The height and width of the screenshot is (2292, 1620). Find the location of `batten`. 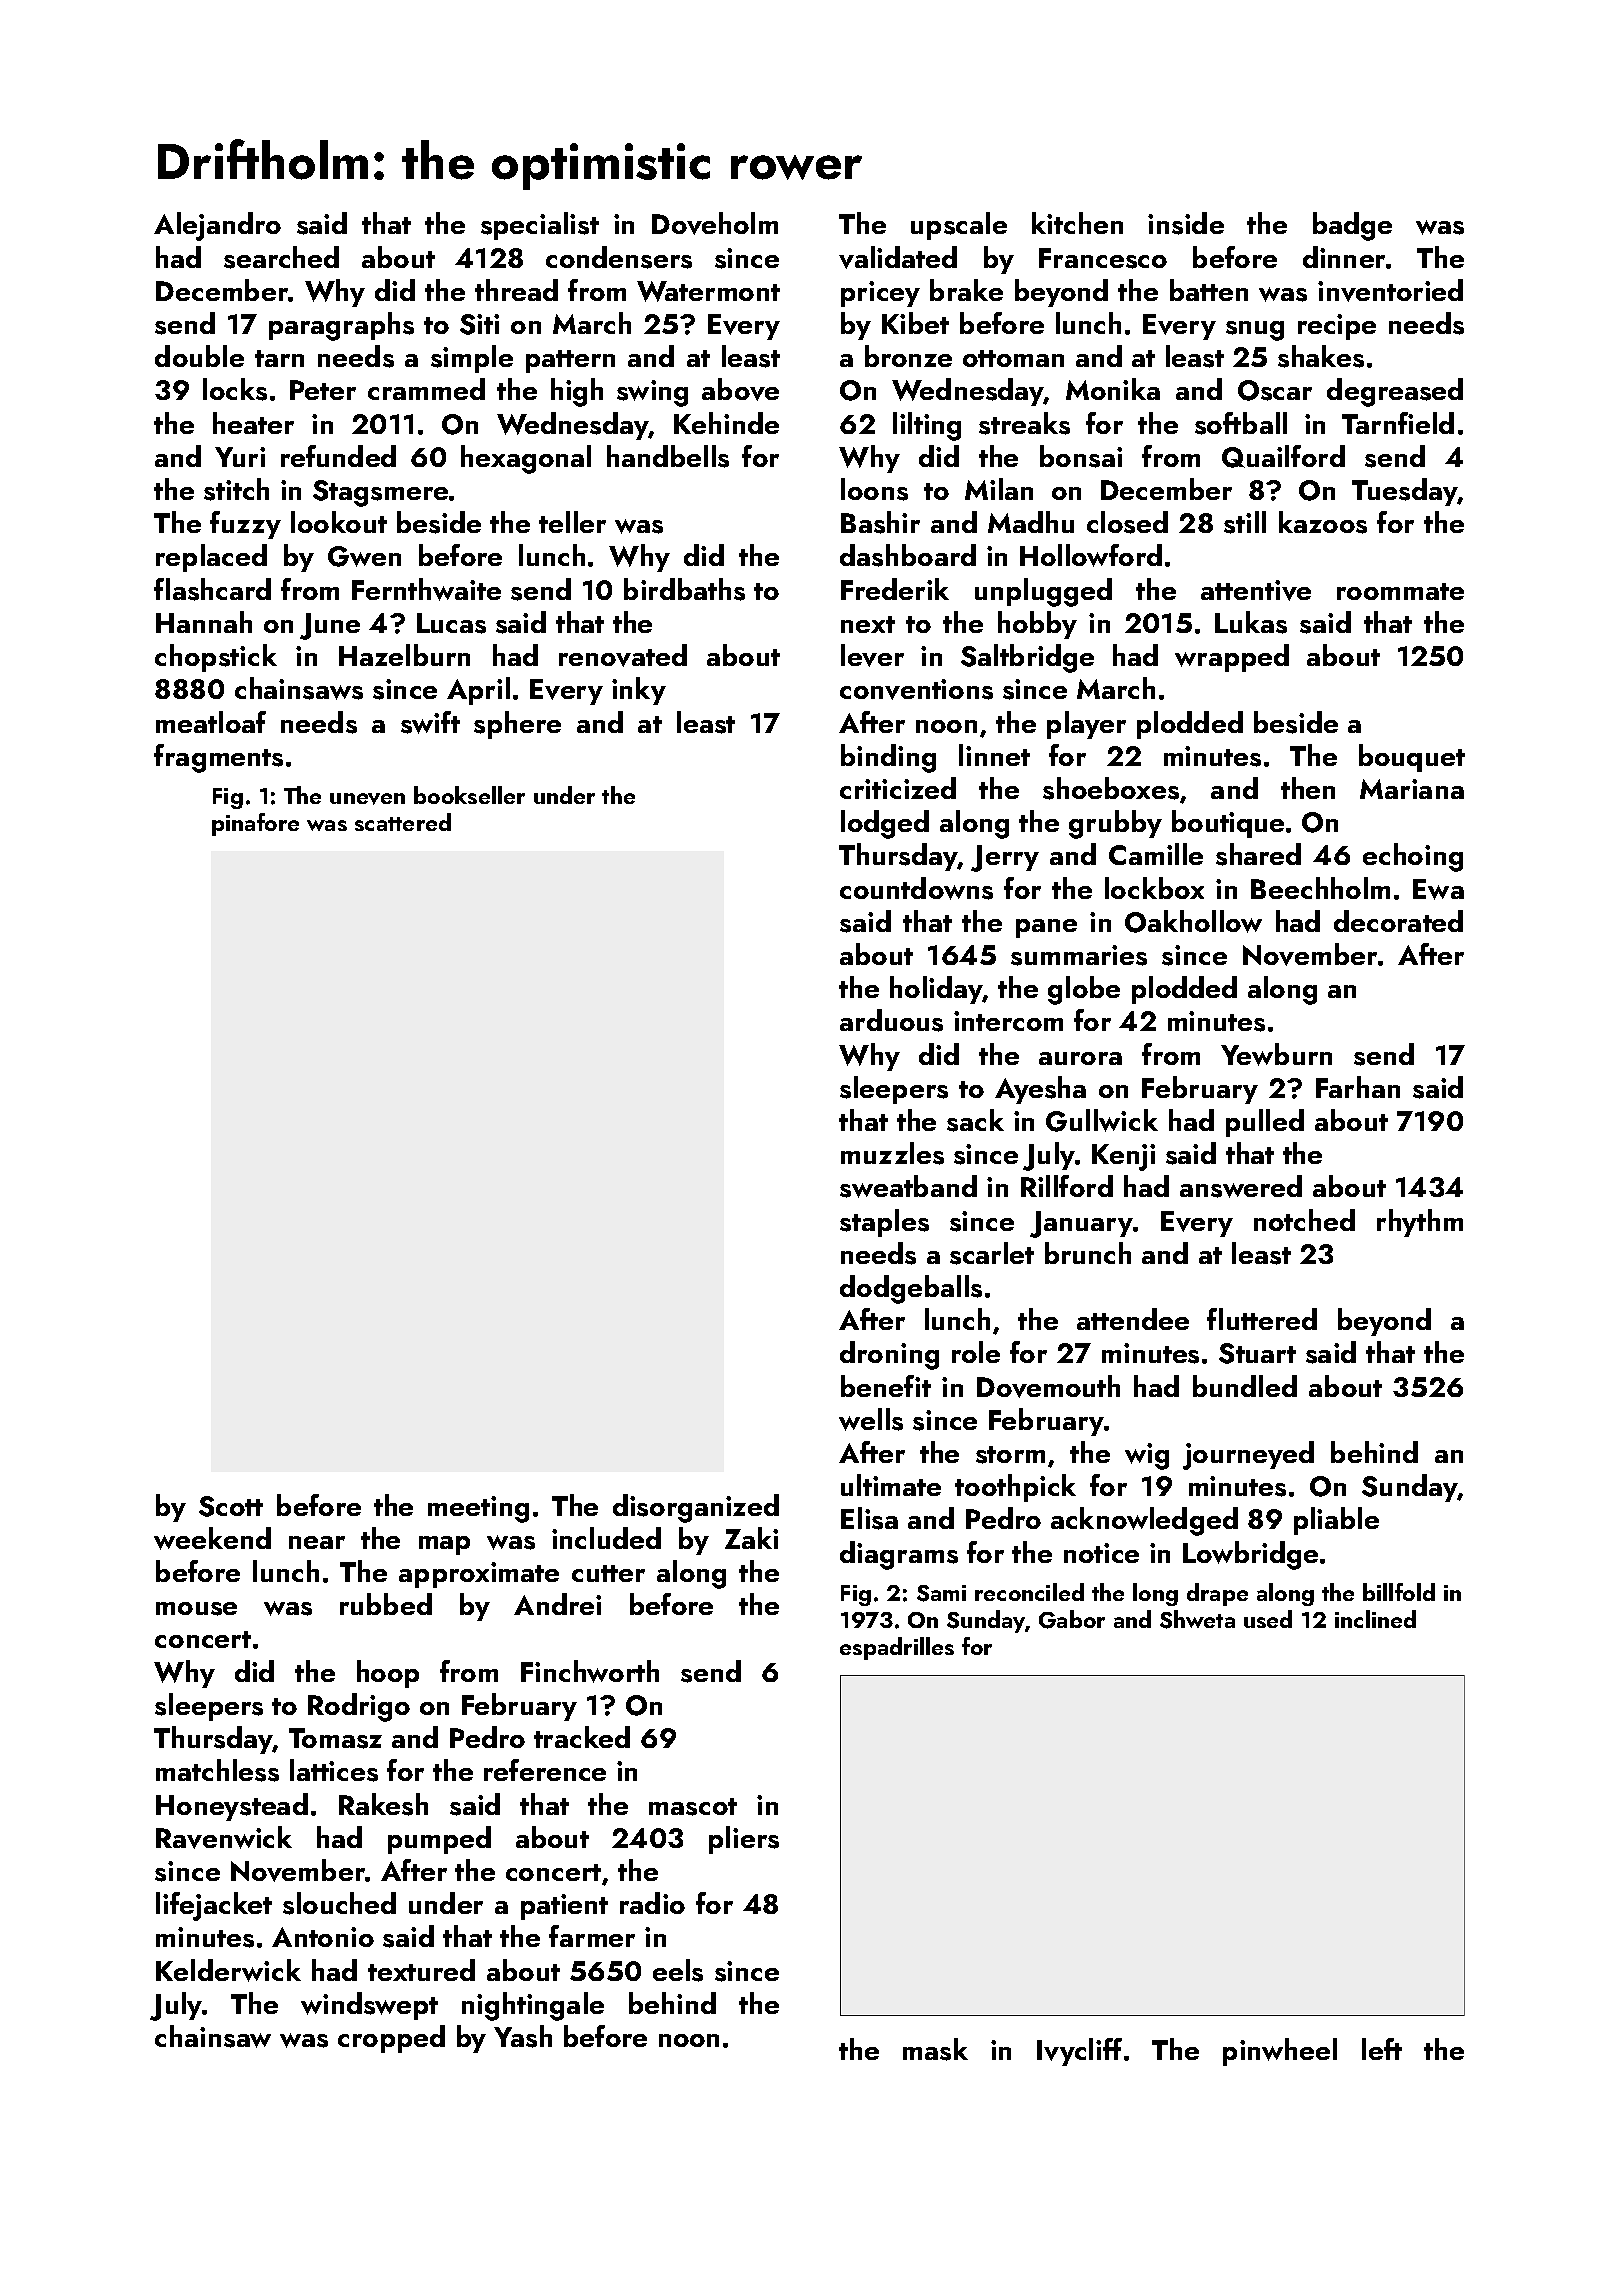

batten is located at coordinates (1209, 290).
